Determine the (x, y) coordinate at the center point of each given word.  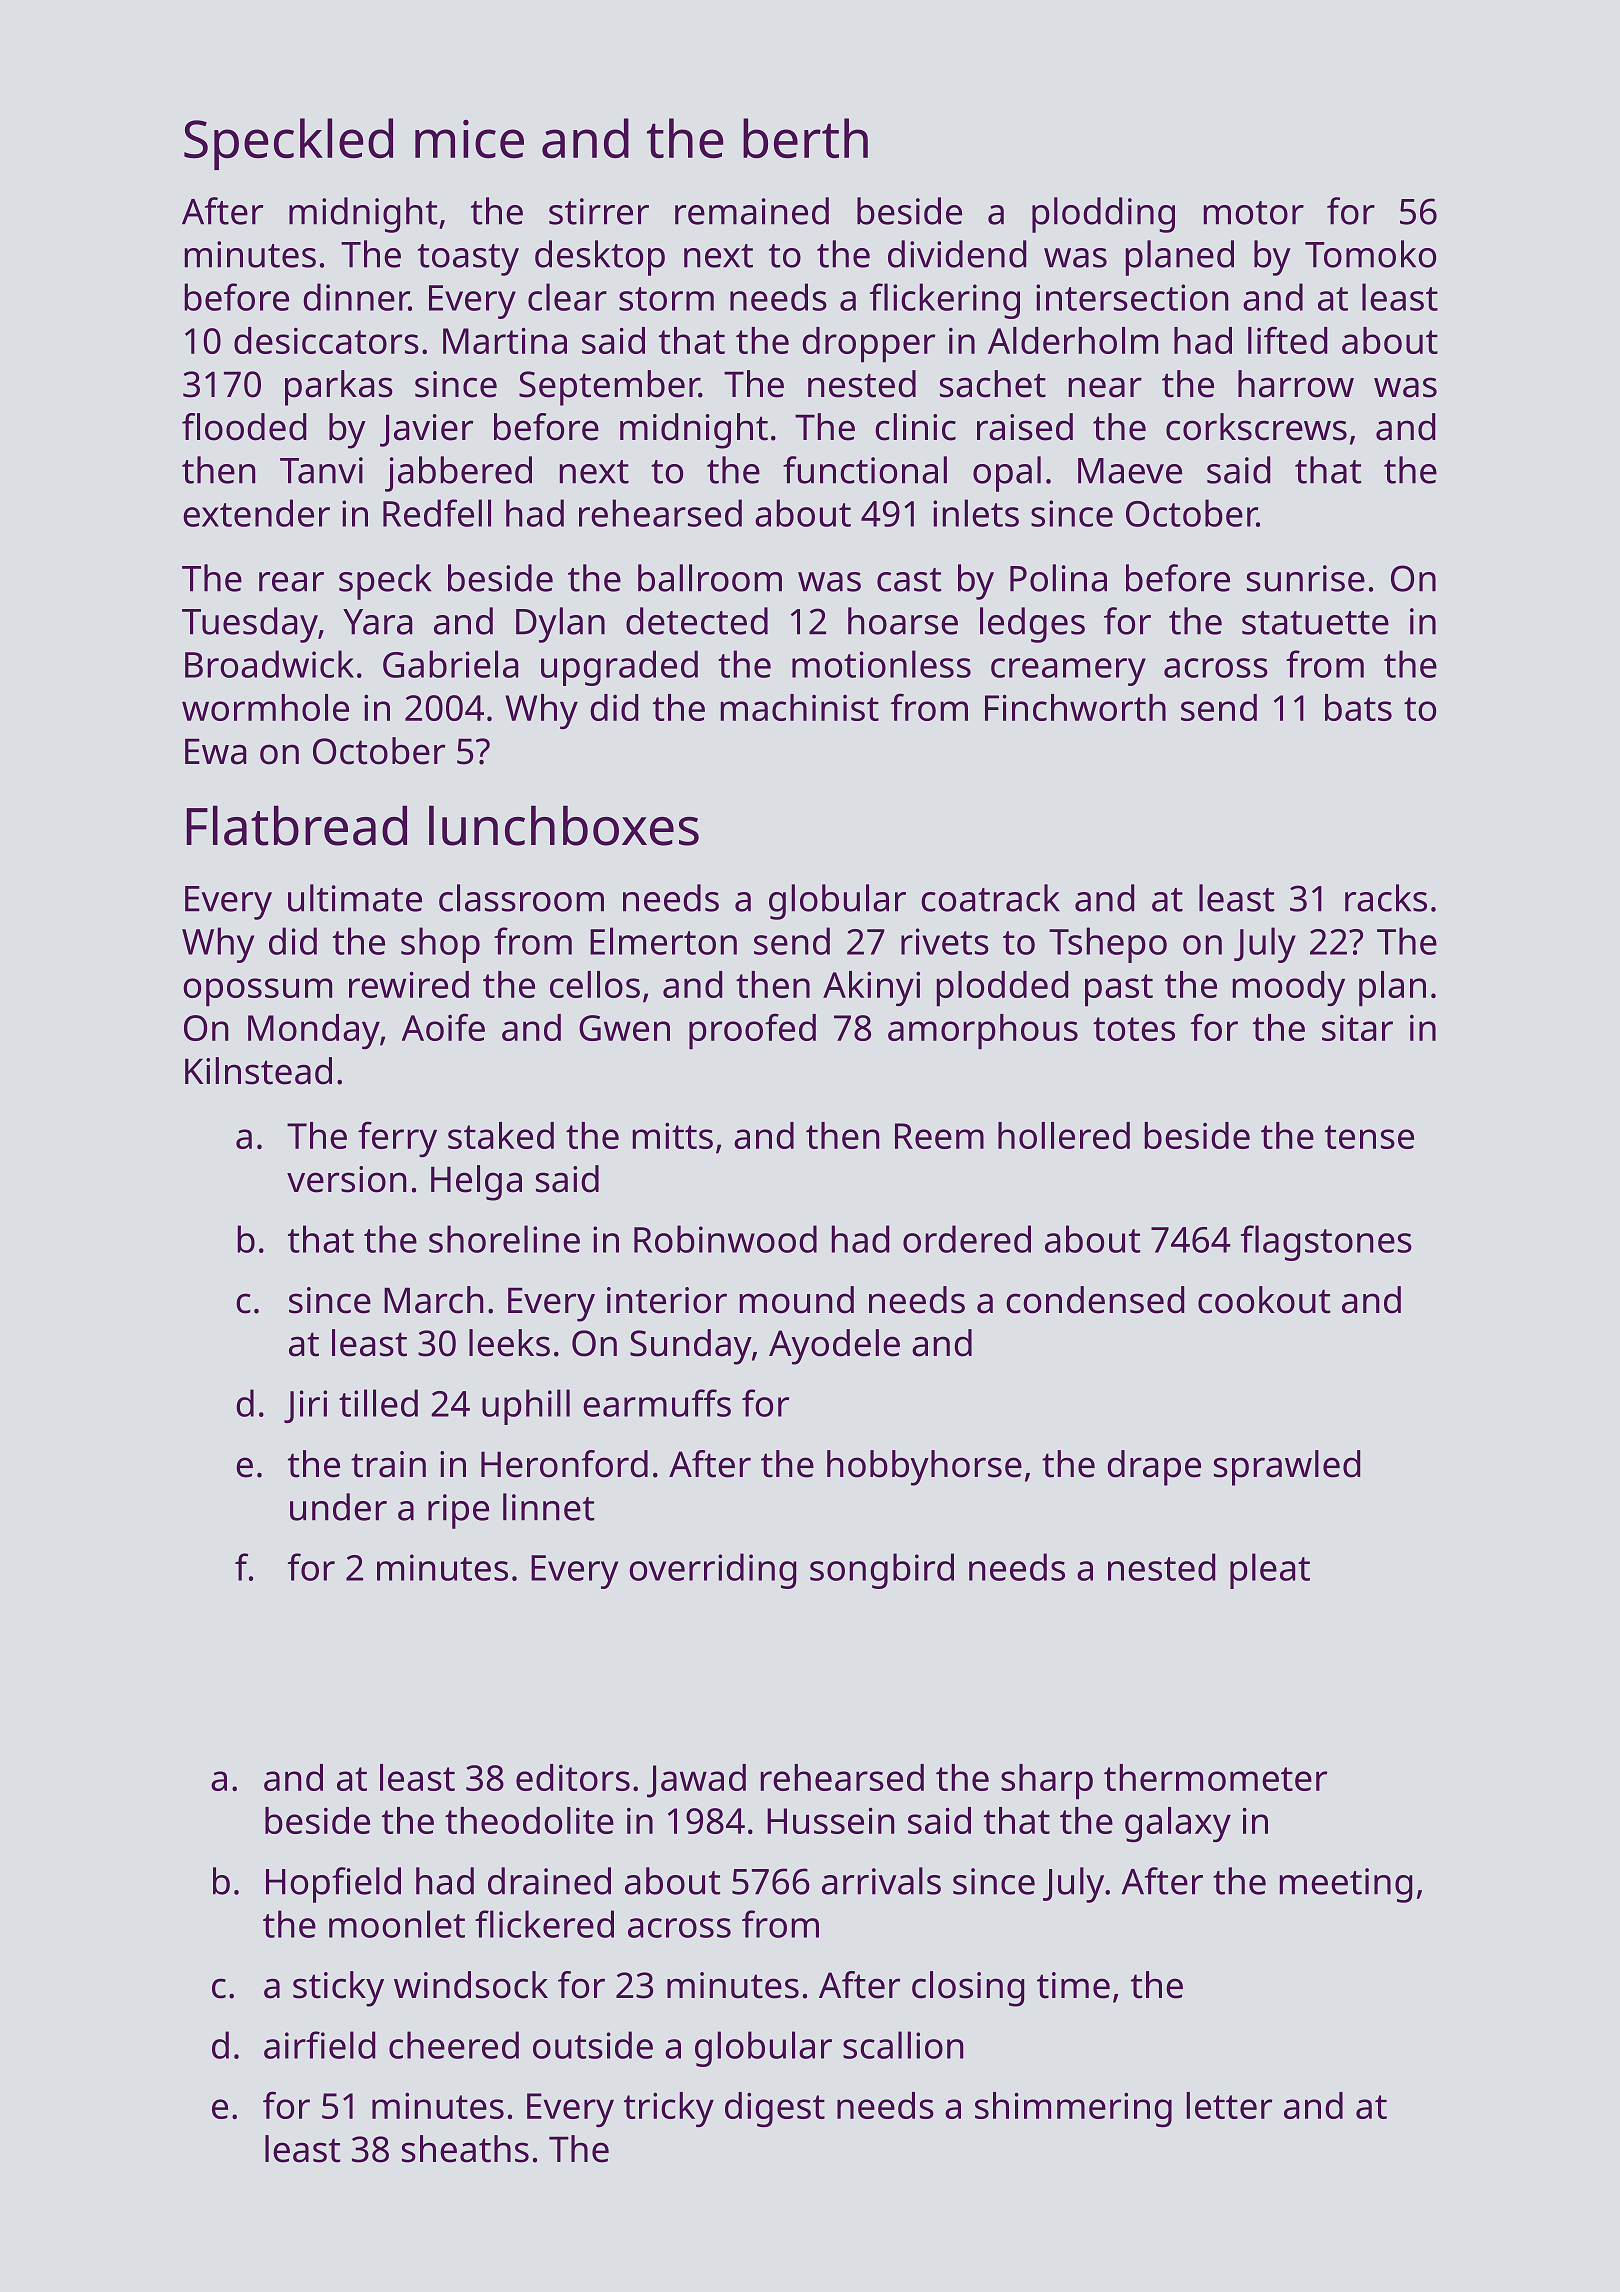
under (338, 1507)
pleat (1270, 1571)
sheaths (465, 2149)
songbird (882, 1571)
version (347, 1179)
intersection (1132, 297)
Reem (939, 1136)
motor (1253, 213)
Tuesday (250, 625)
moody (1288, 988)
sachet (993, 384)
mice (469, 139)
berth (805, 138)
